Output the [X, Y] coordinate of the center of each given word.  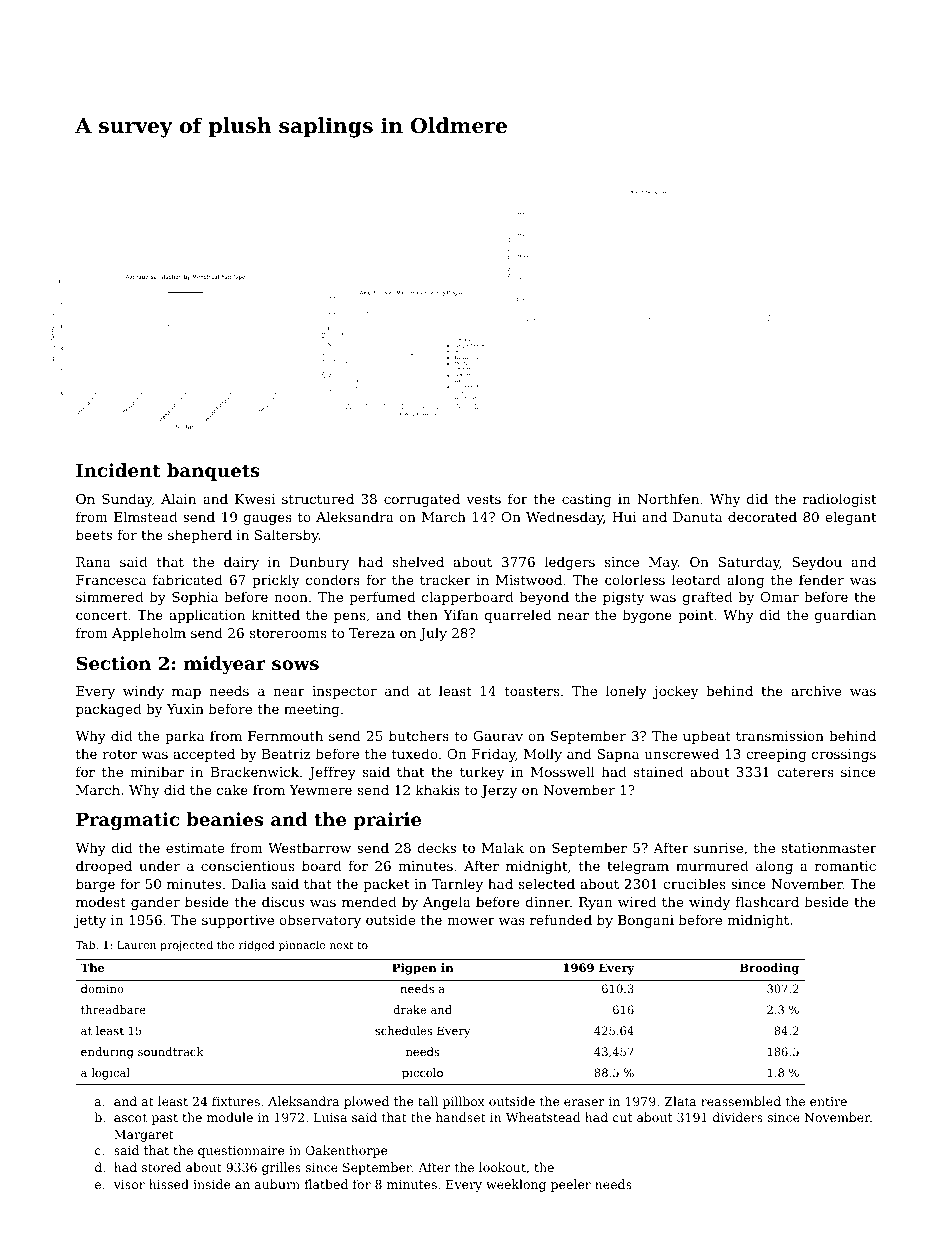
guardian [845, 616]
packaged [108, 710]
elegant [850, 518]
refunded [561, 919]
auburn [277, 1184]
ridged [257, 946]
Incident [118, 470]
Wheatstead [543, 1117]
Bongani [646, 921]
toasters [532, 691]
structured [318, 498]
